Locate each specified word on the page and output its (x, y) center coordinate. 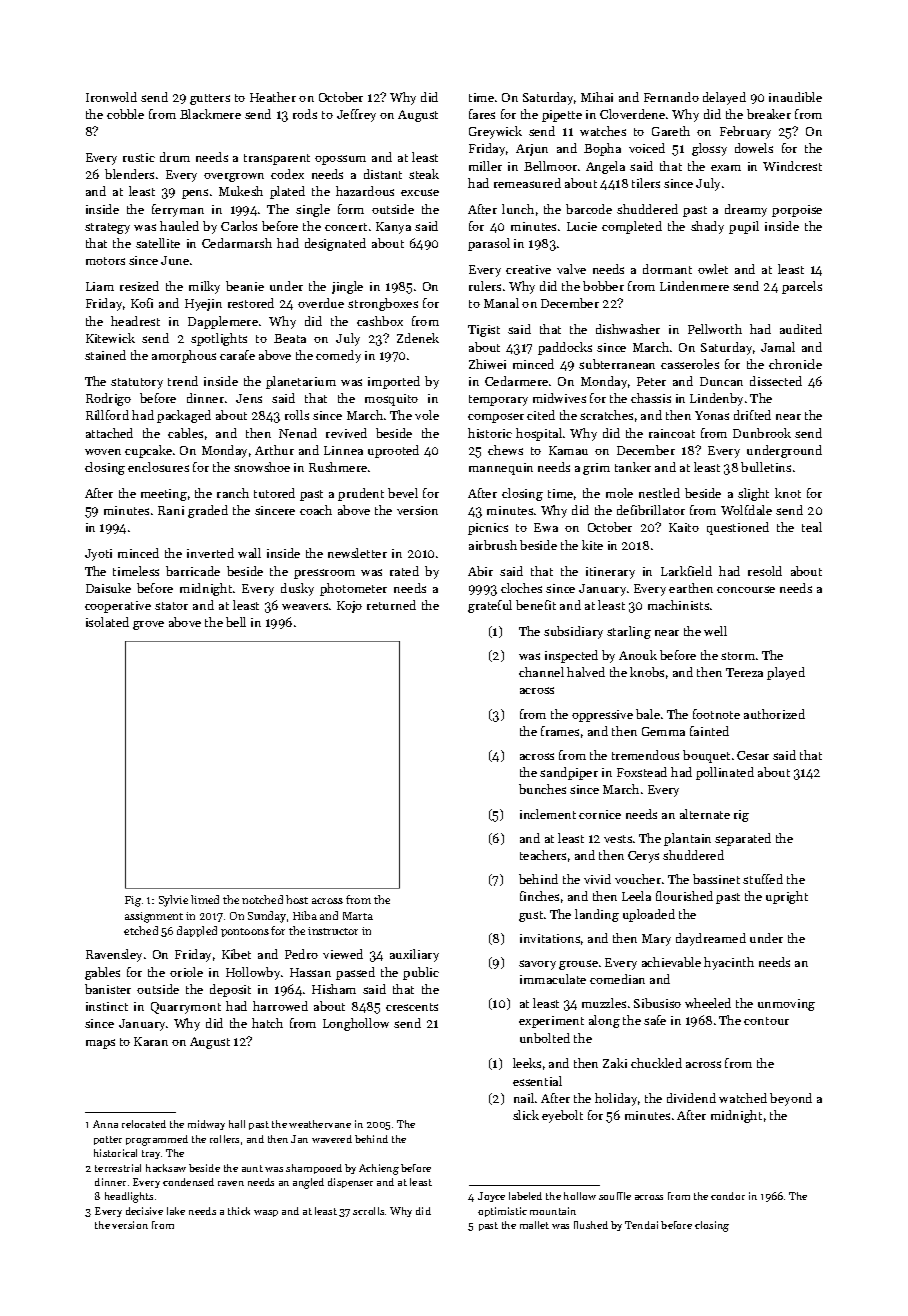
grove (148, 625)
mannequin (501, 469)
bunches (542, 789)
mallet (534, 1225)
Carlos (239, 226)
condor (728, 1196)
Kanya (393, 228)
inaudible (795, 97)
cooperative (118, 607)
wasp (266, 1213)
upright (787, 897)
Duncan (721, 381)
